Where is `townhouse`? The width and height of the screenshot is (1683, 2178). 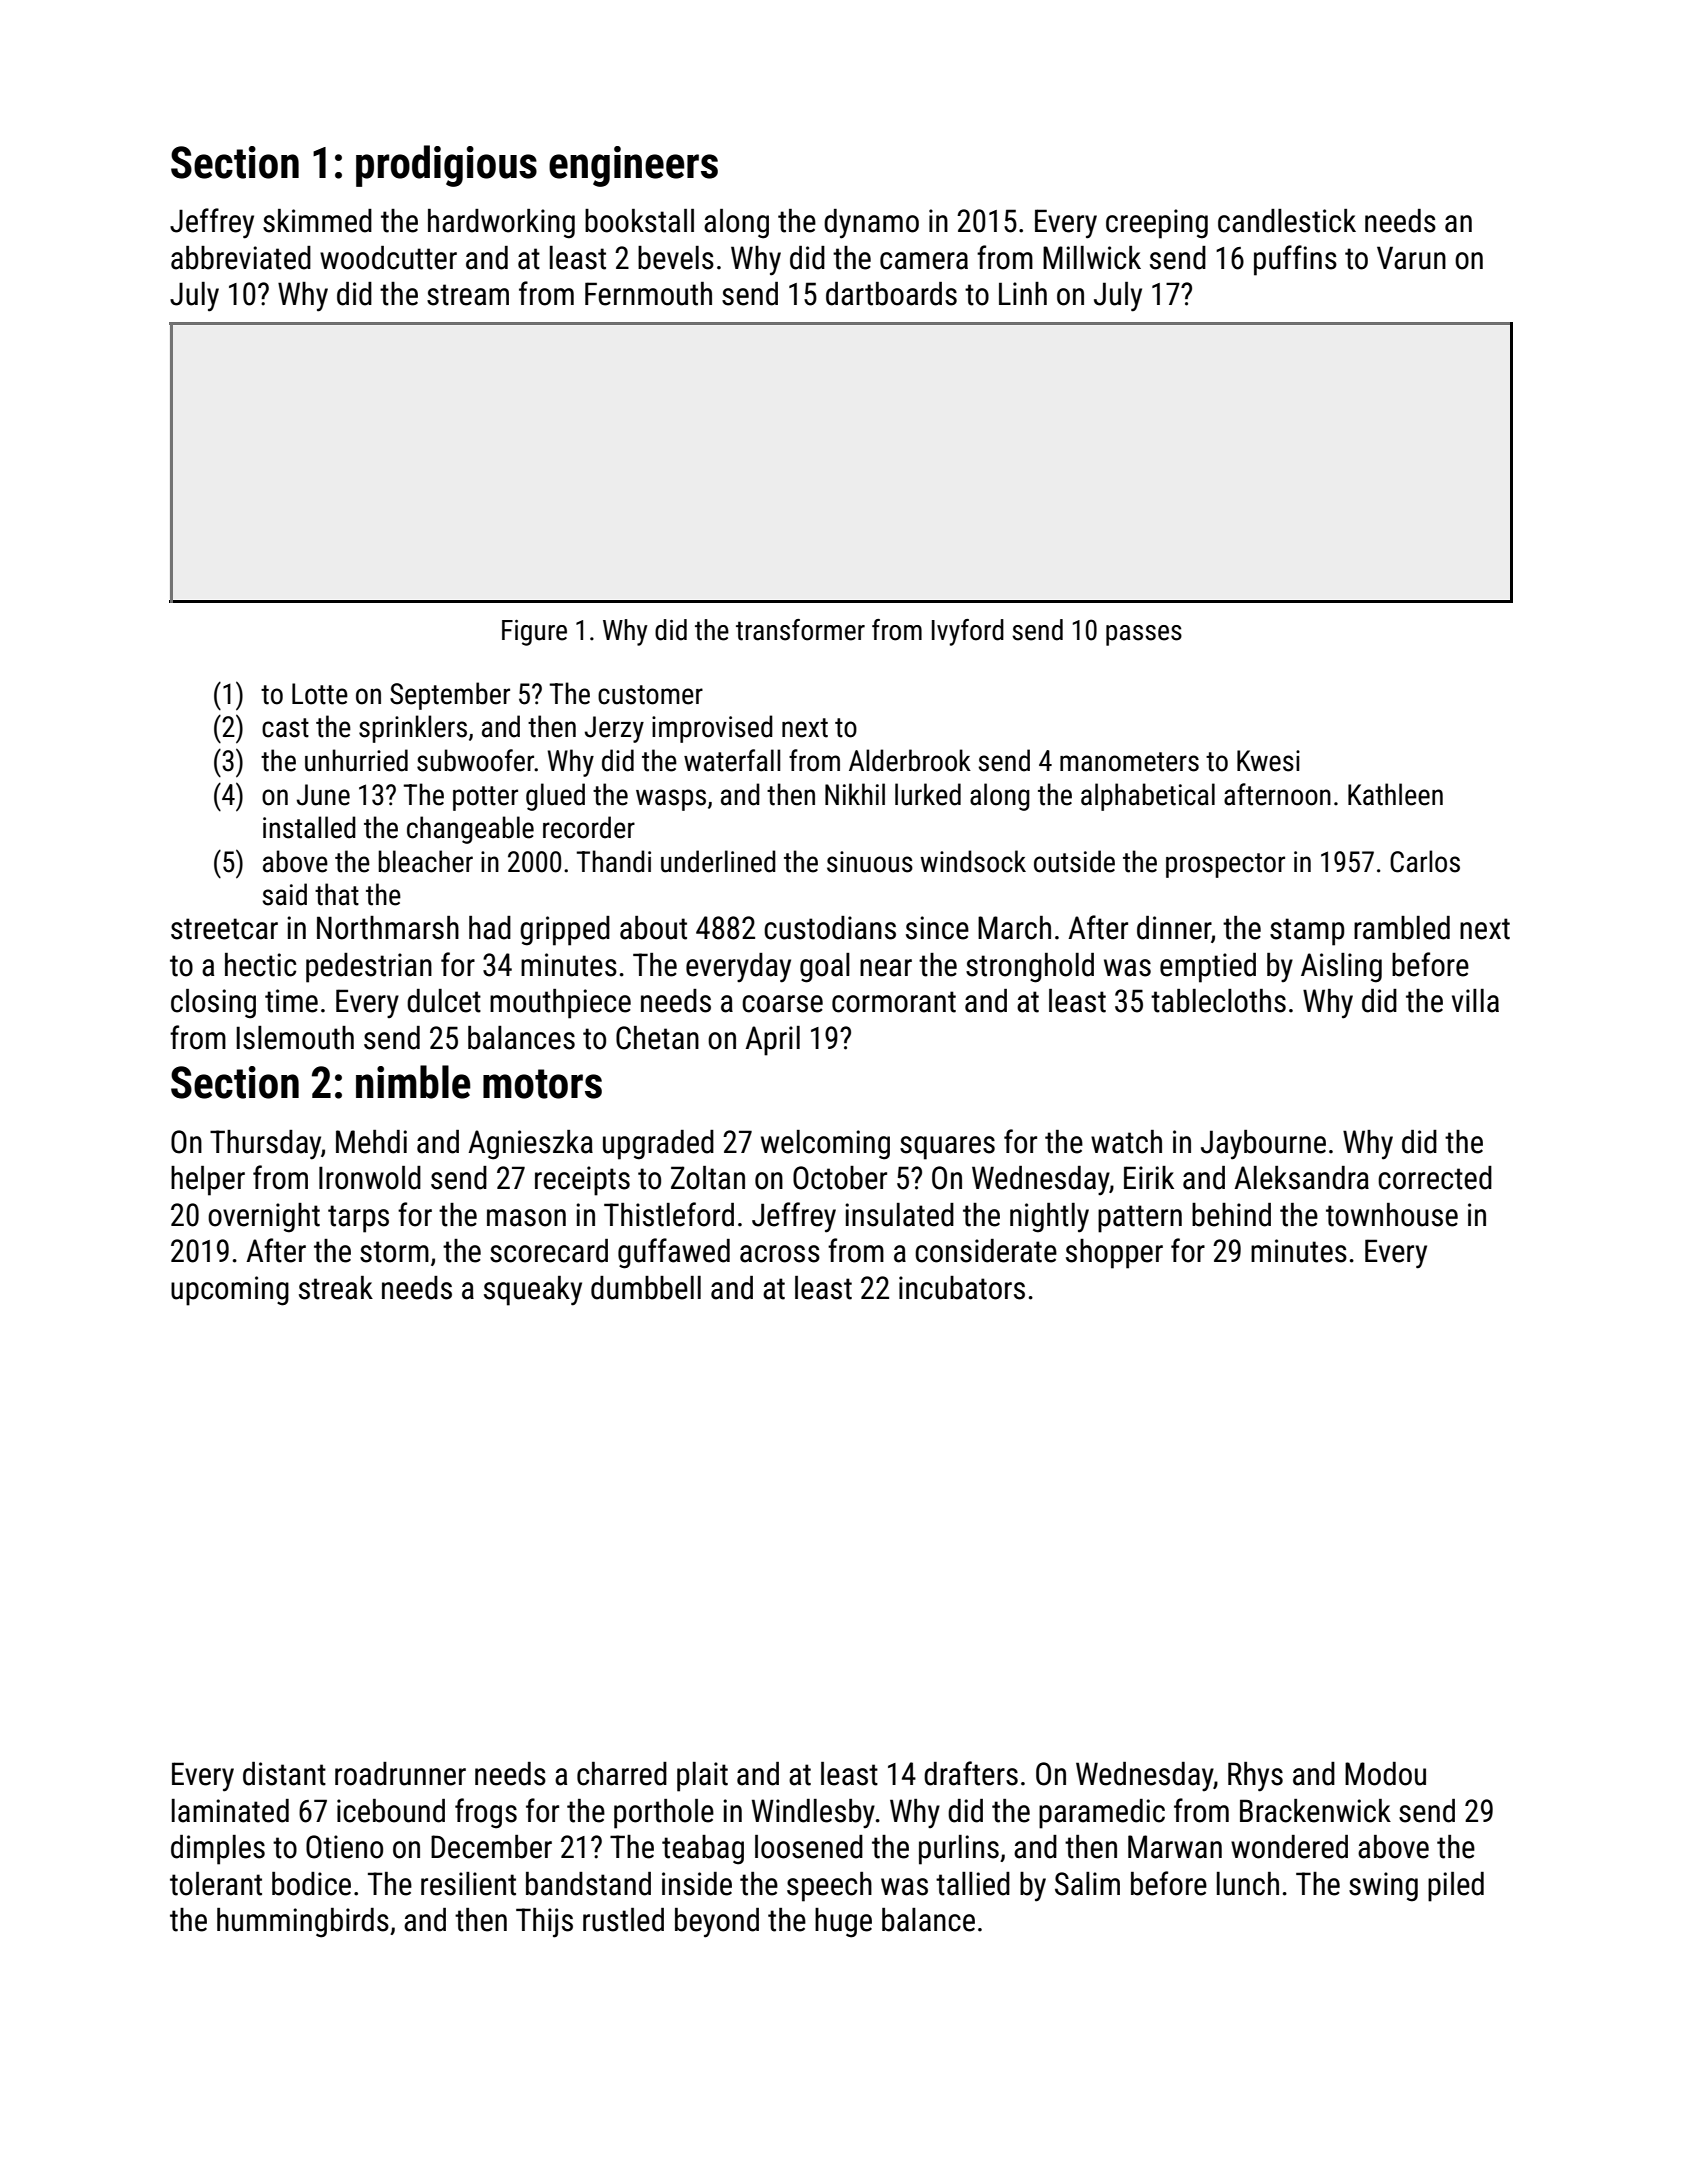 townhouse is located at coordinates (1392, 1215).
